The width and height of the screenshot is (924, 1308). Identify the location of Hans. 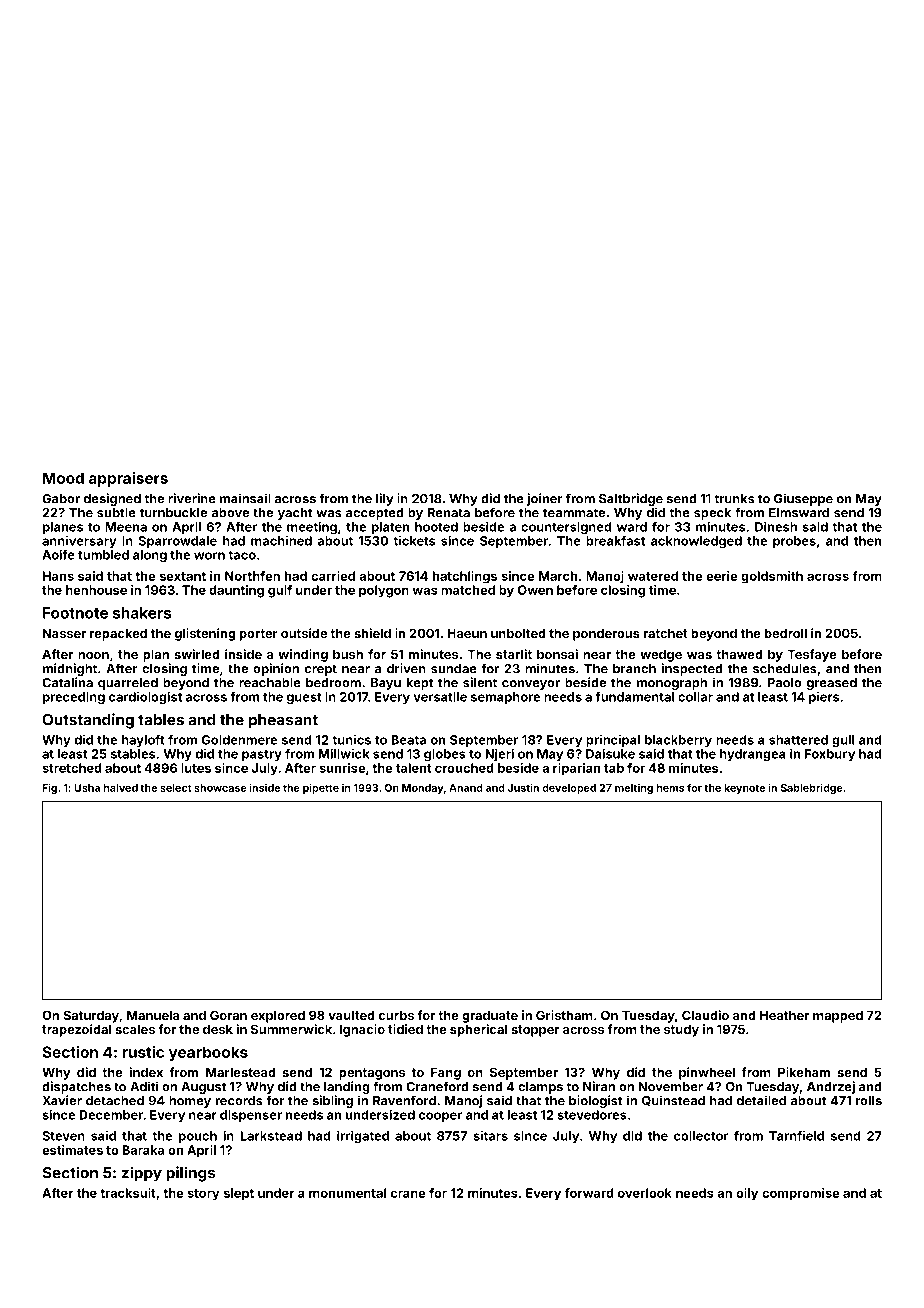
(58, 576).
